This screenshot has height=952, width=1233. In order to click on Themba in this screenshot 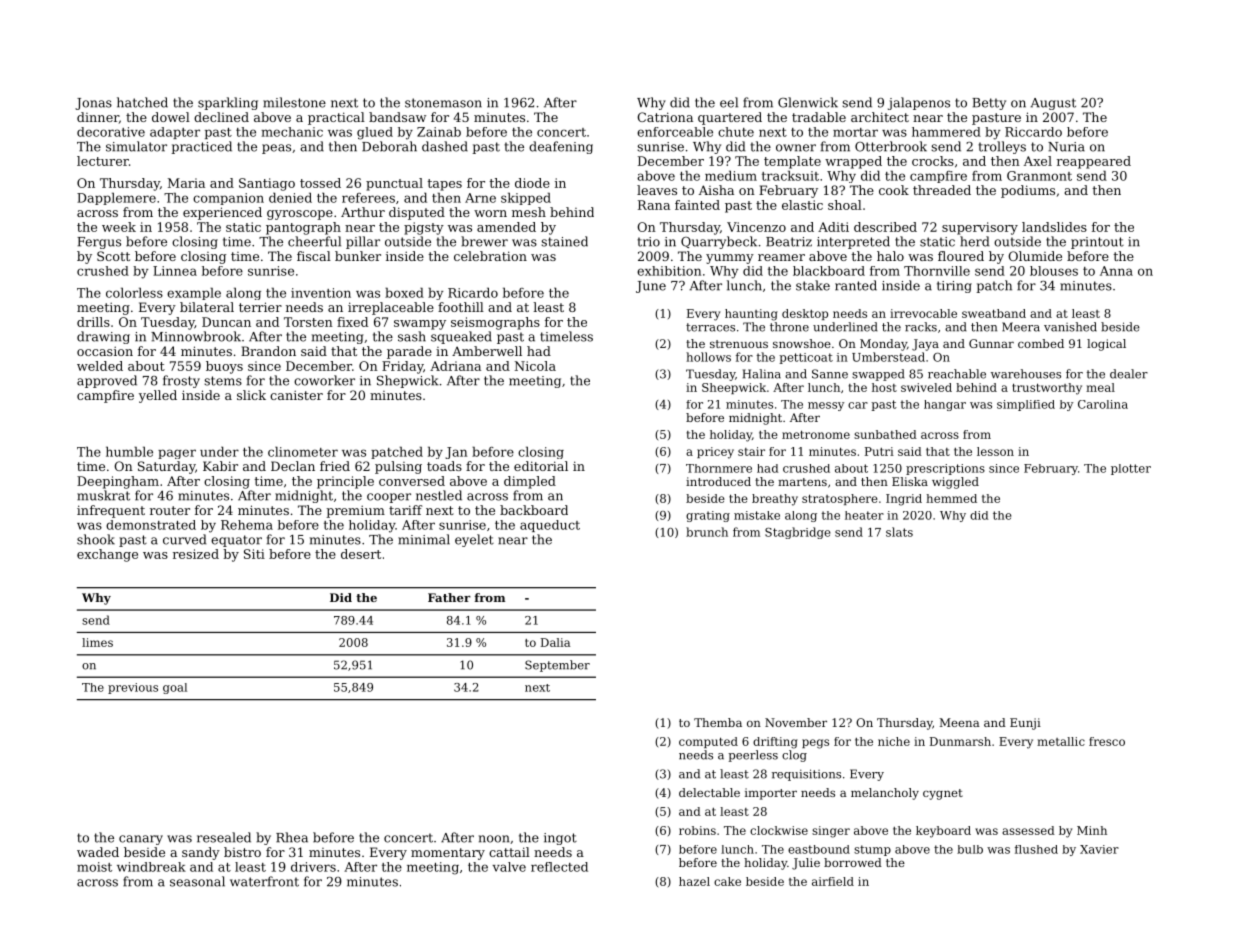, I will do `click(718, 722)`.
